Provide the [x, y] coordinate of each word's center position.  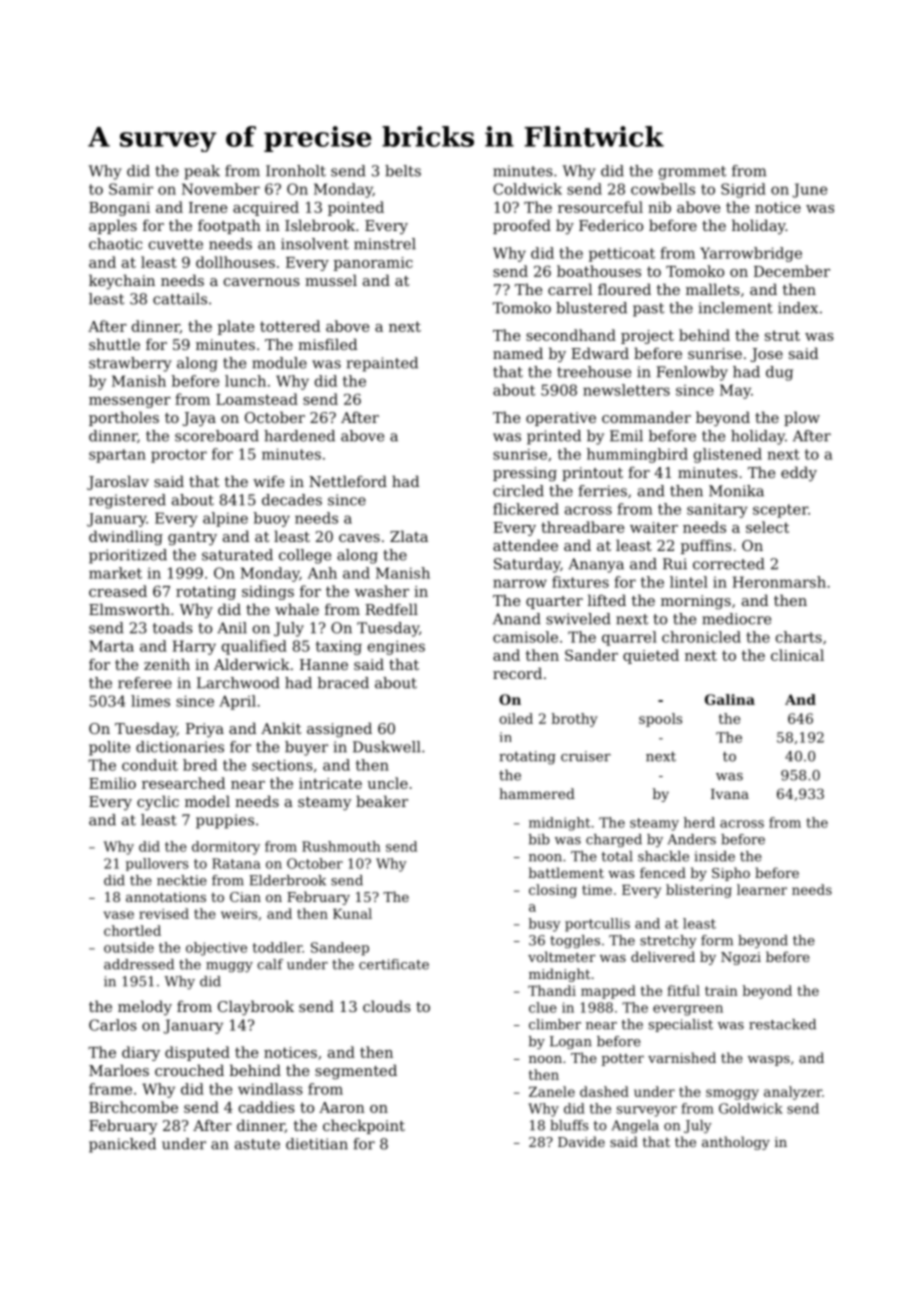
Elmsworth [129, 609]
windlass [270, 1089]
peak [202, 172]
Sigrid [743, 190]
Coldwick [527, 189]
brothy [575, 720]
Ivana [730, 794]
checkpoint [364, 1126]
